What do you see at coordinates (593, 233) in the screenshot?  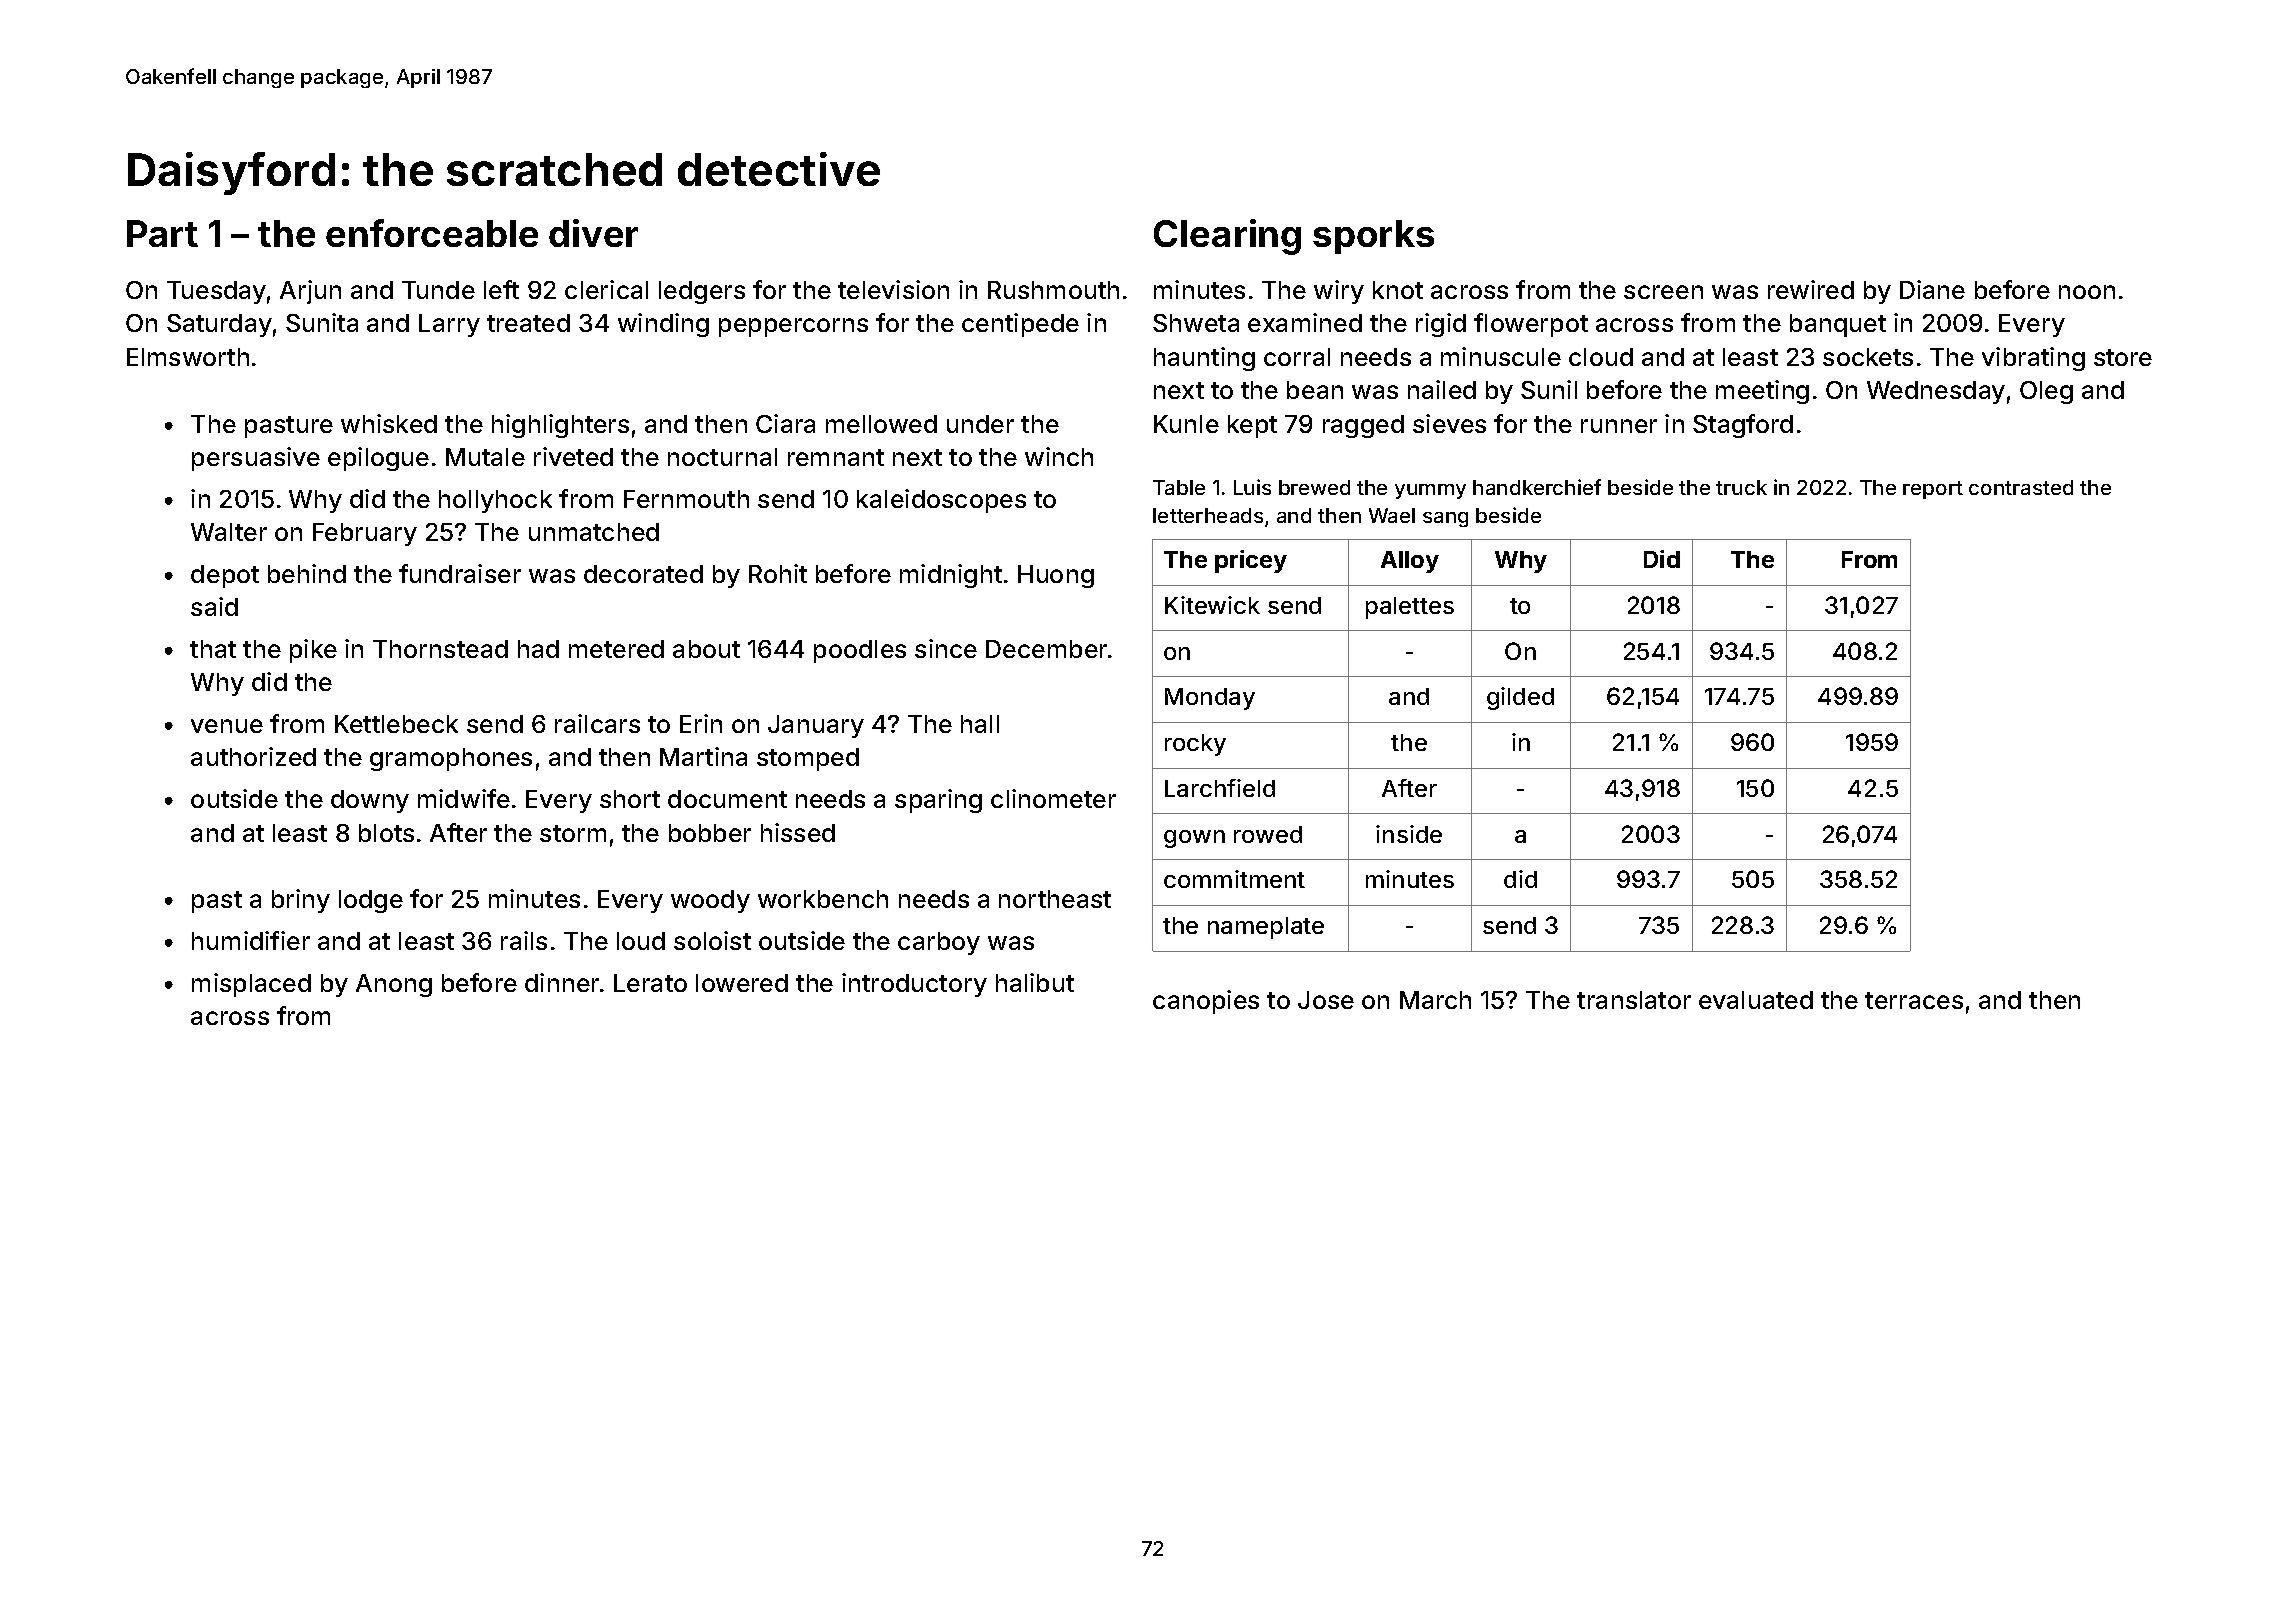 I see `diver` at bounding box center [593, 233].
